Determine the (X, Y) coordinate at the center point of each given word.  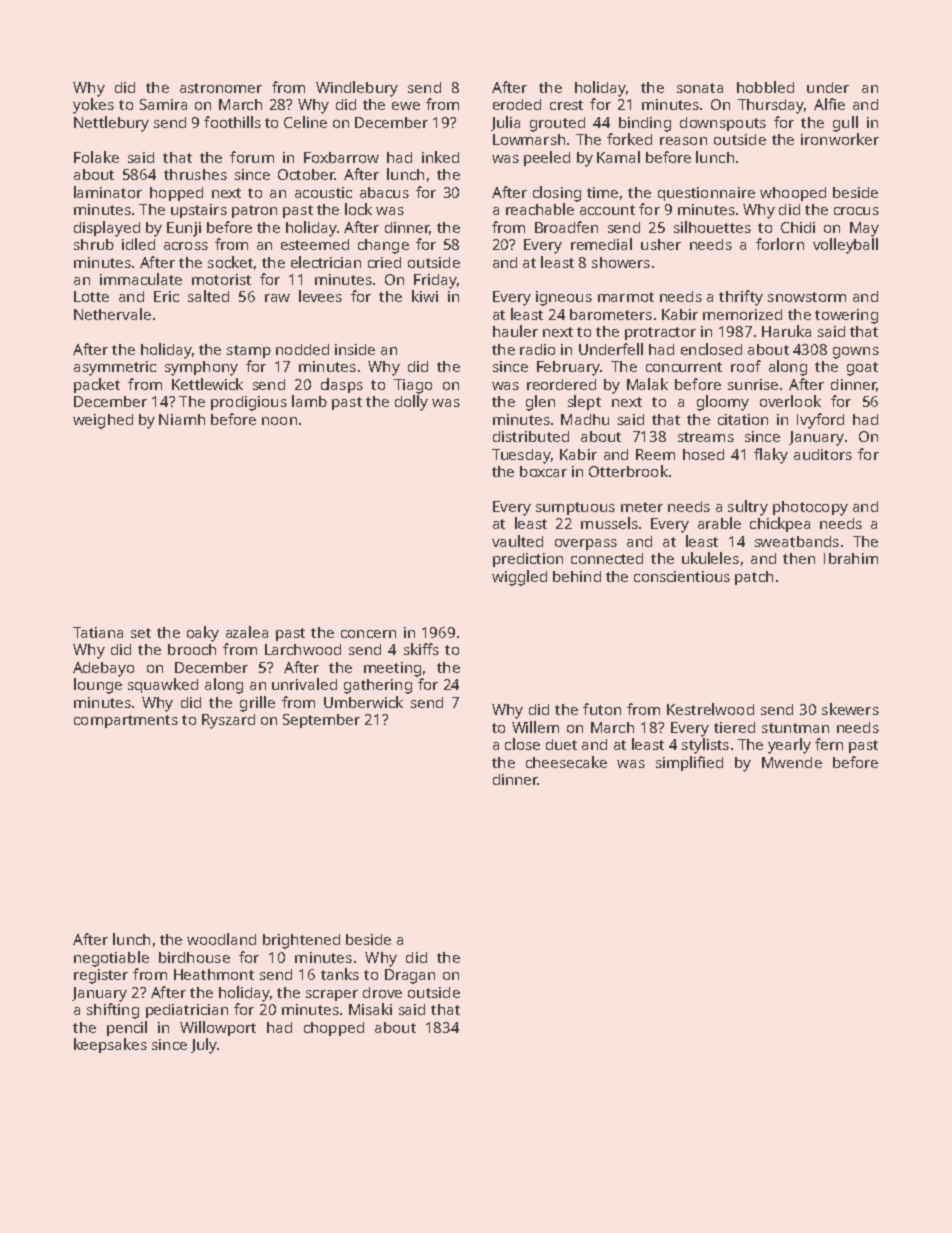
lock (358, 209)
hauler (515, 331)
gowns (856, 353)
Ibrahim (851, 558)
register (101, 976)
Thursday (771, 106)
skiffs (421, 649)
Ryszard (228, 721)
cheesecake (566, 762)
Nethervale (112, 314)
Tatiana (98, 632)
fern (829, 744)
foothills (232, 122)
